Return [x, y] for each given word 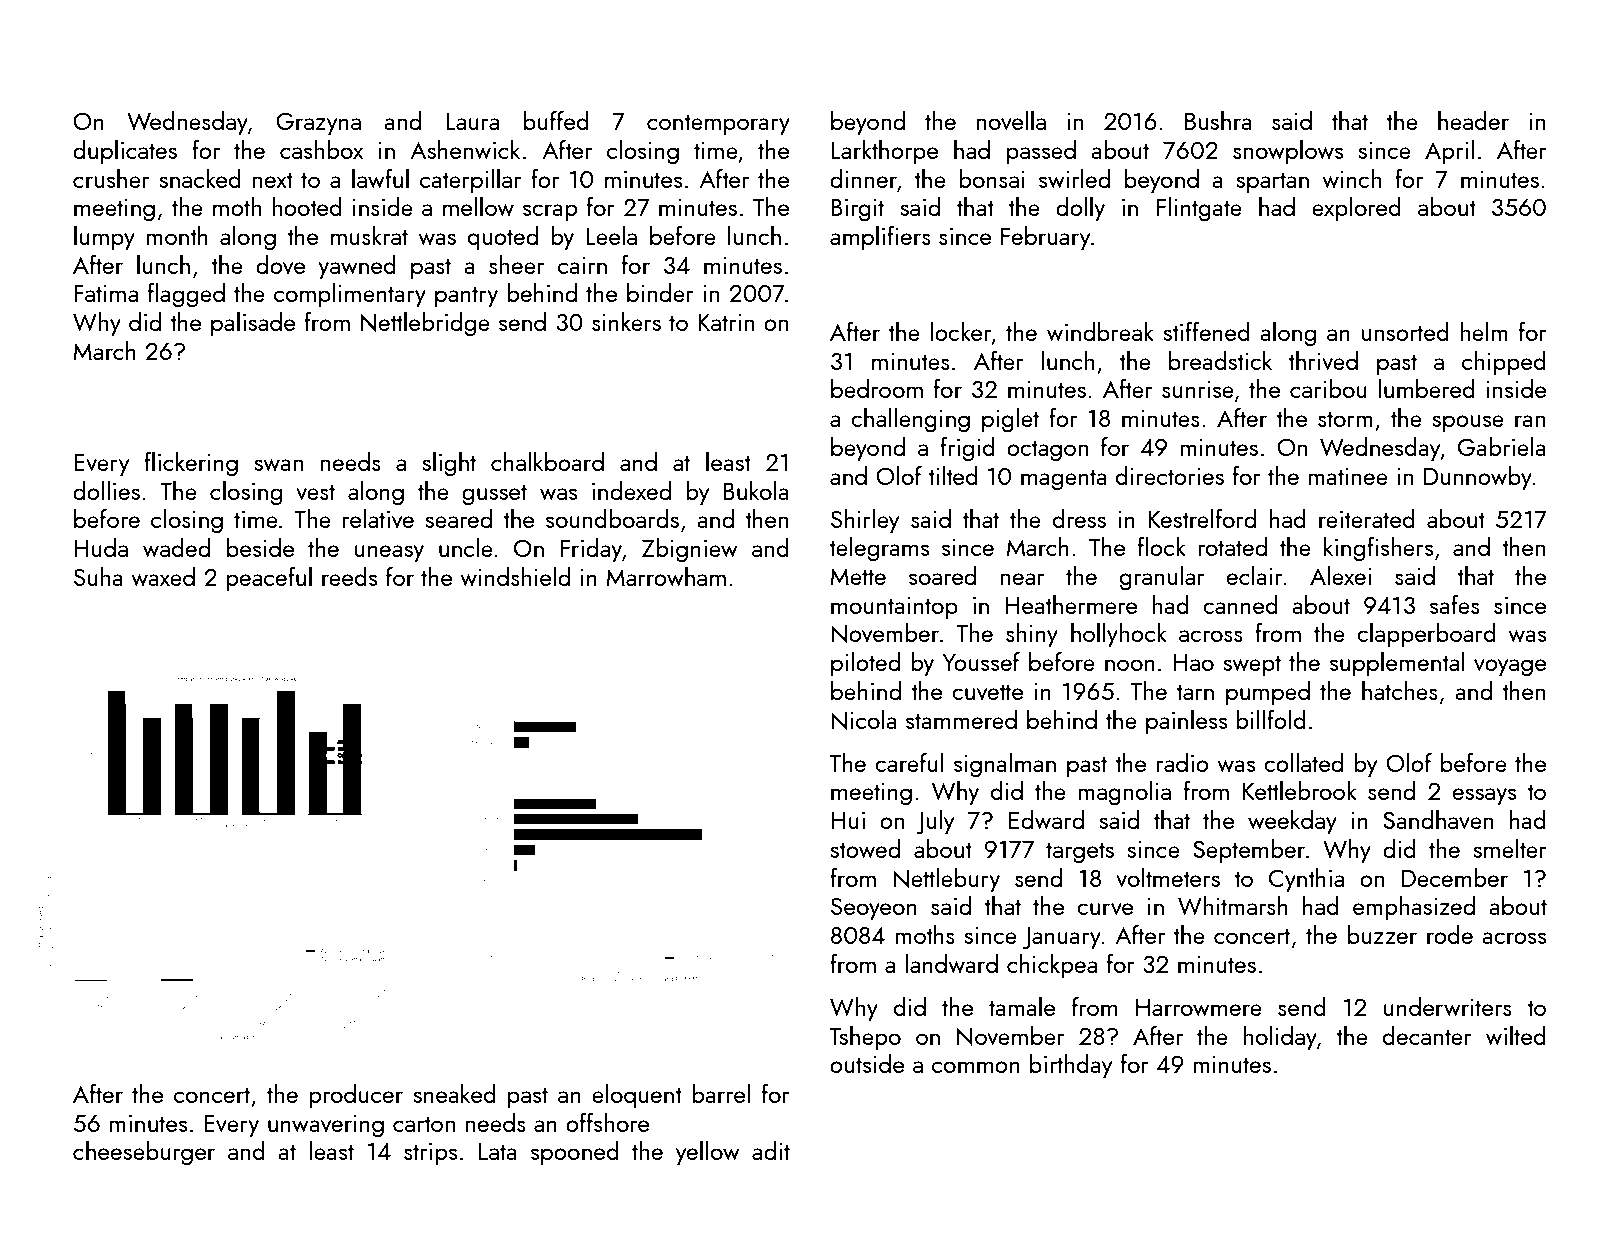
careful [909, 762]
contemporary [718, 125]
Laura [472, 121]
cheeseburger [144, 1153]
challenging [910, 420]
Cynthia [1306, 880]
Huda [101, 547]
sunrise [1198, 389]
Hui [848, 820]
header [1473, 120]
